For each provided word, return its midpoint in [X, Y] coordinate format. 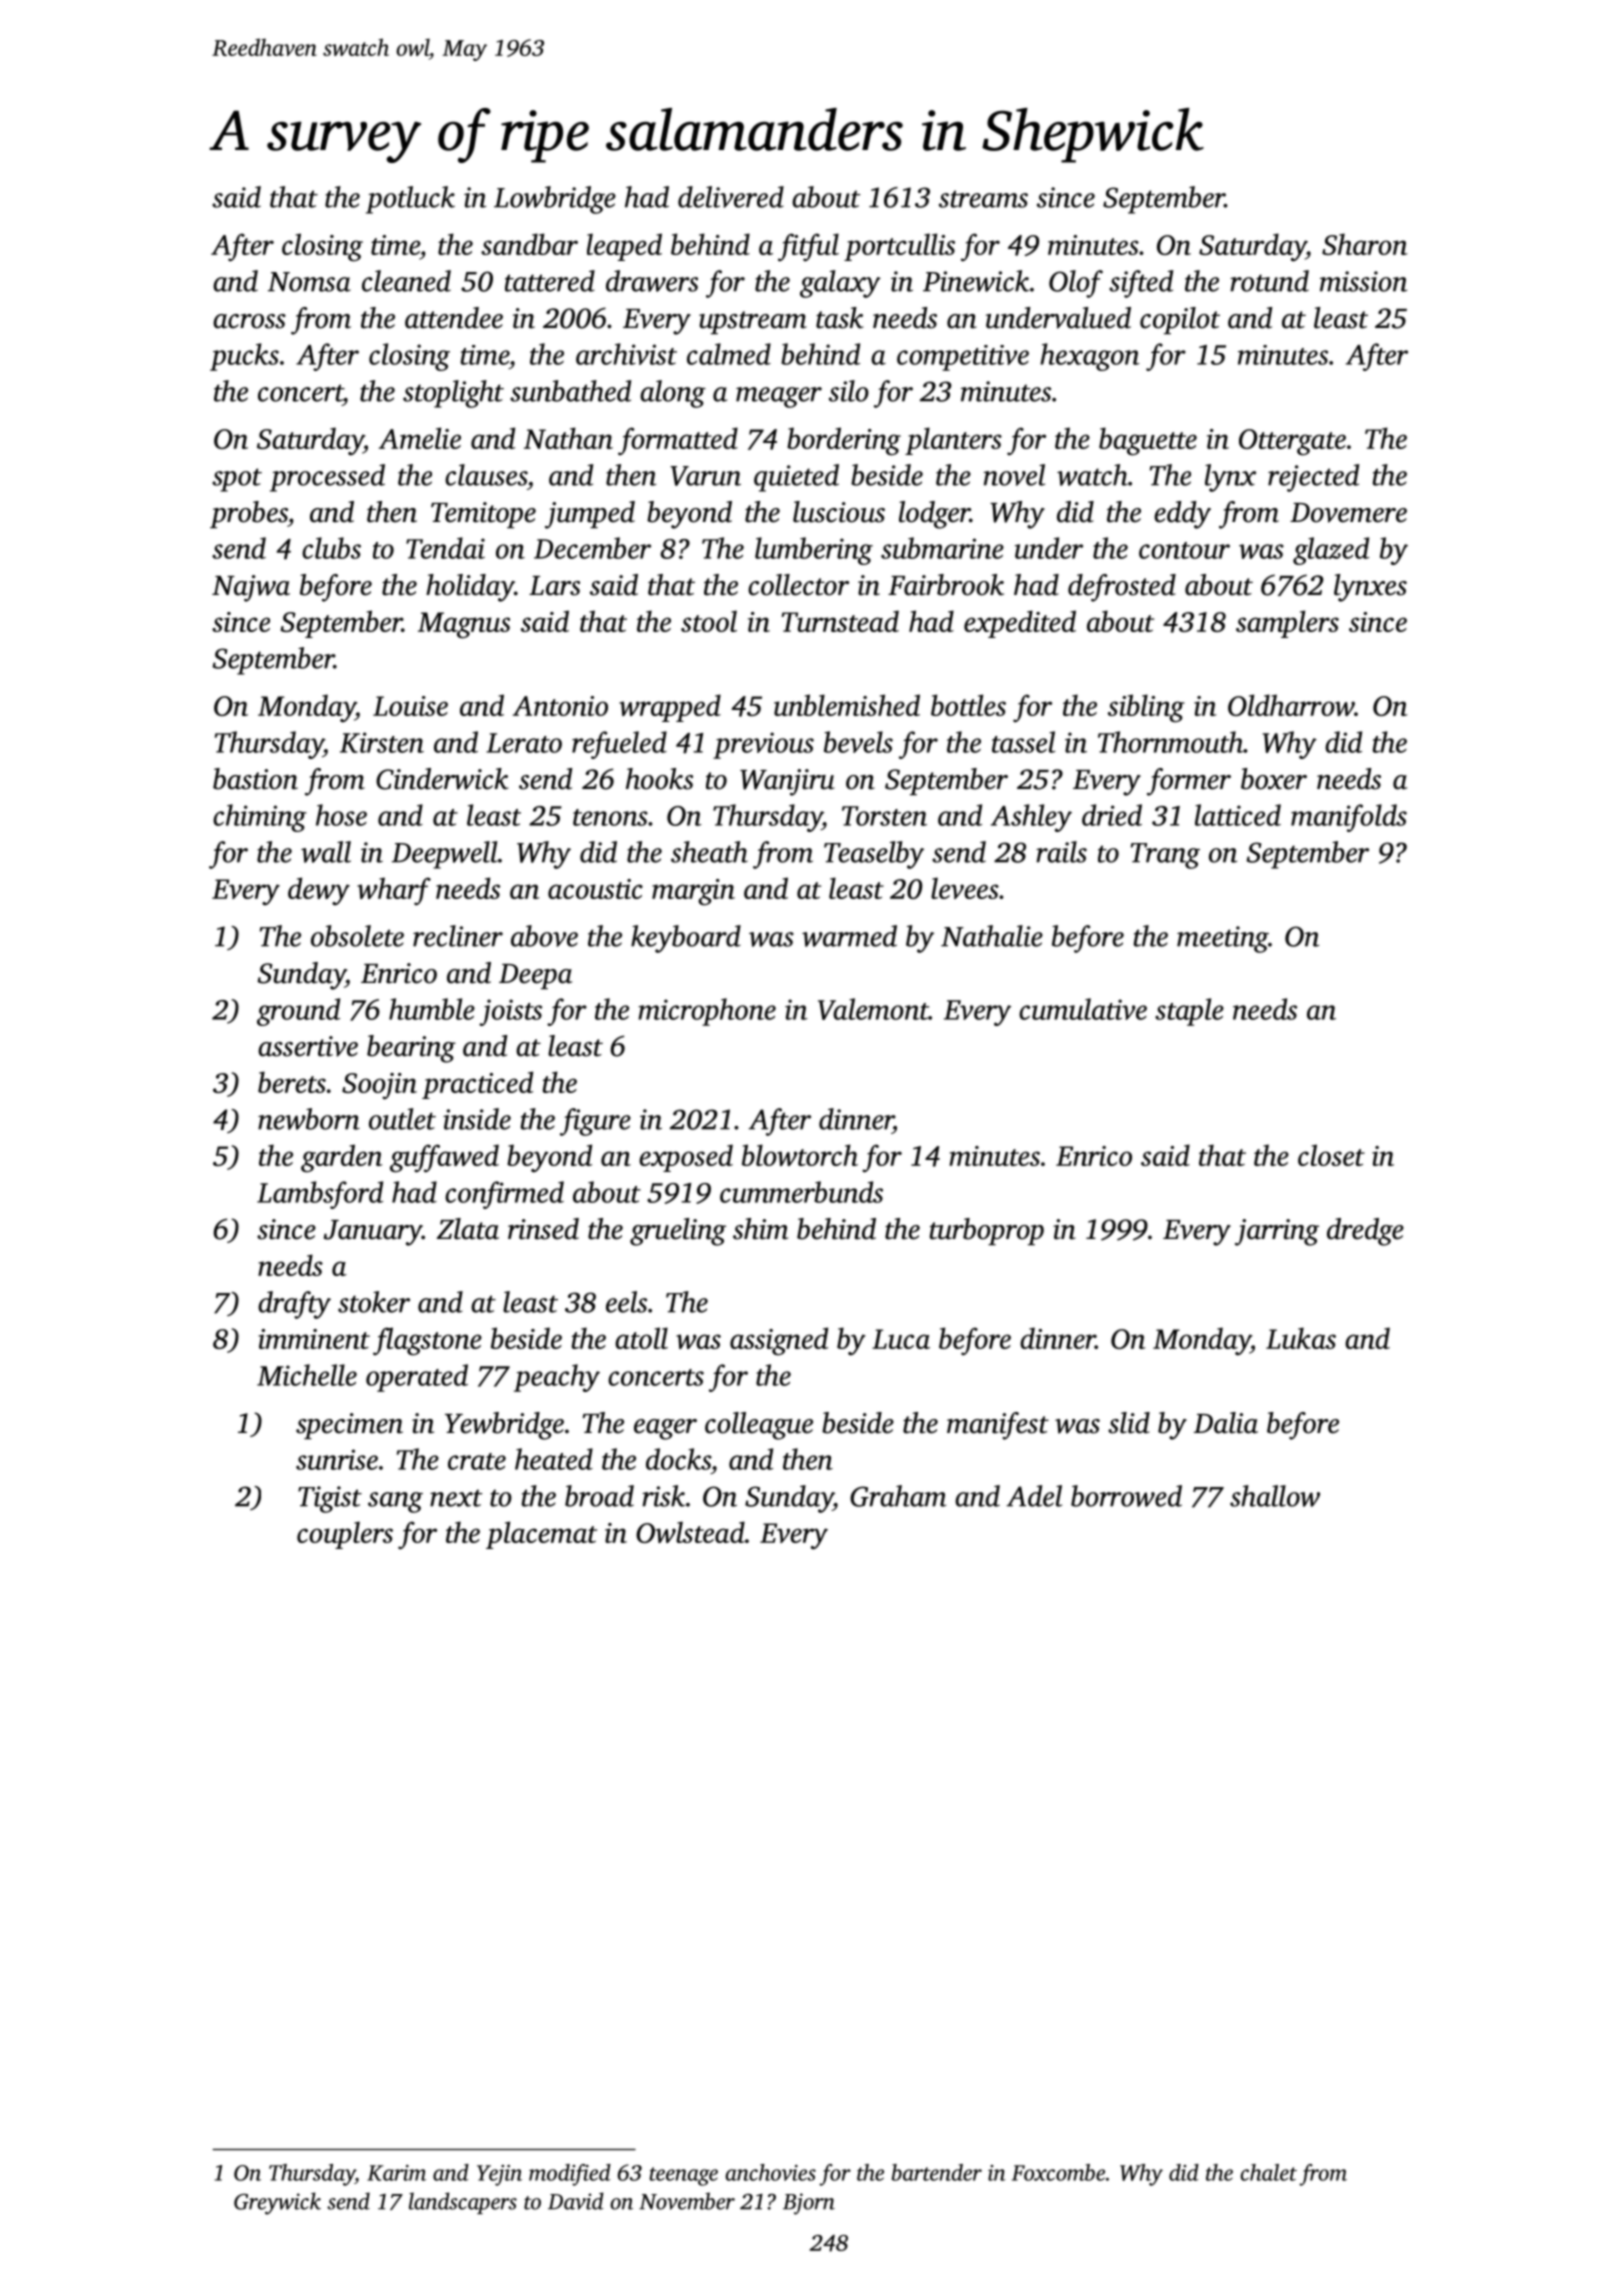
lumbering [814, 551]
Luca [901, 1339]
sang [395, 1502]
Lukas [1301, 1338]
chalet [1269, 2172]
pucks [244, 357]
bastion [255, 779]
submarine [942, 548]
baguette [1148, 441]
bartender [937, 2172]
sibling [1146, 708]
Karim [396, 2173]
